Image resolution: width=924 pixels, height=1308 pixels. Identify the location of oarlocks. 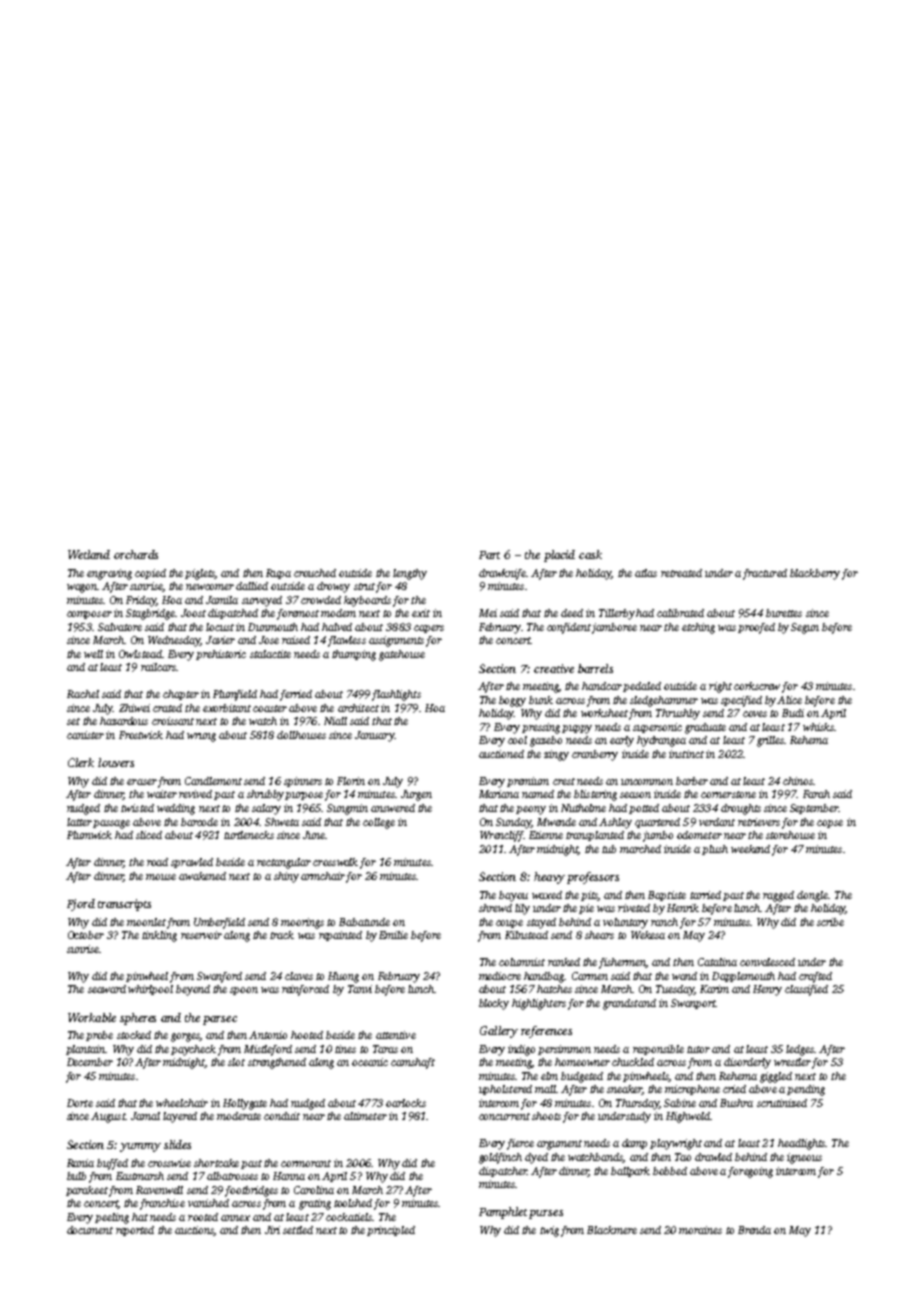
(406, 1103).
